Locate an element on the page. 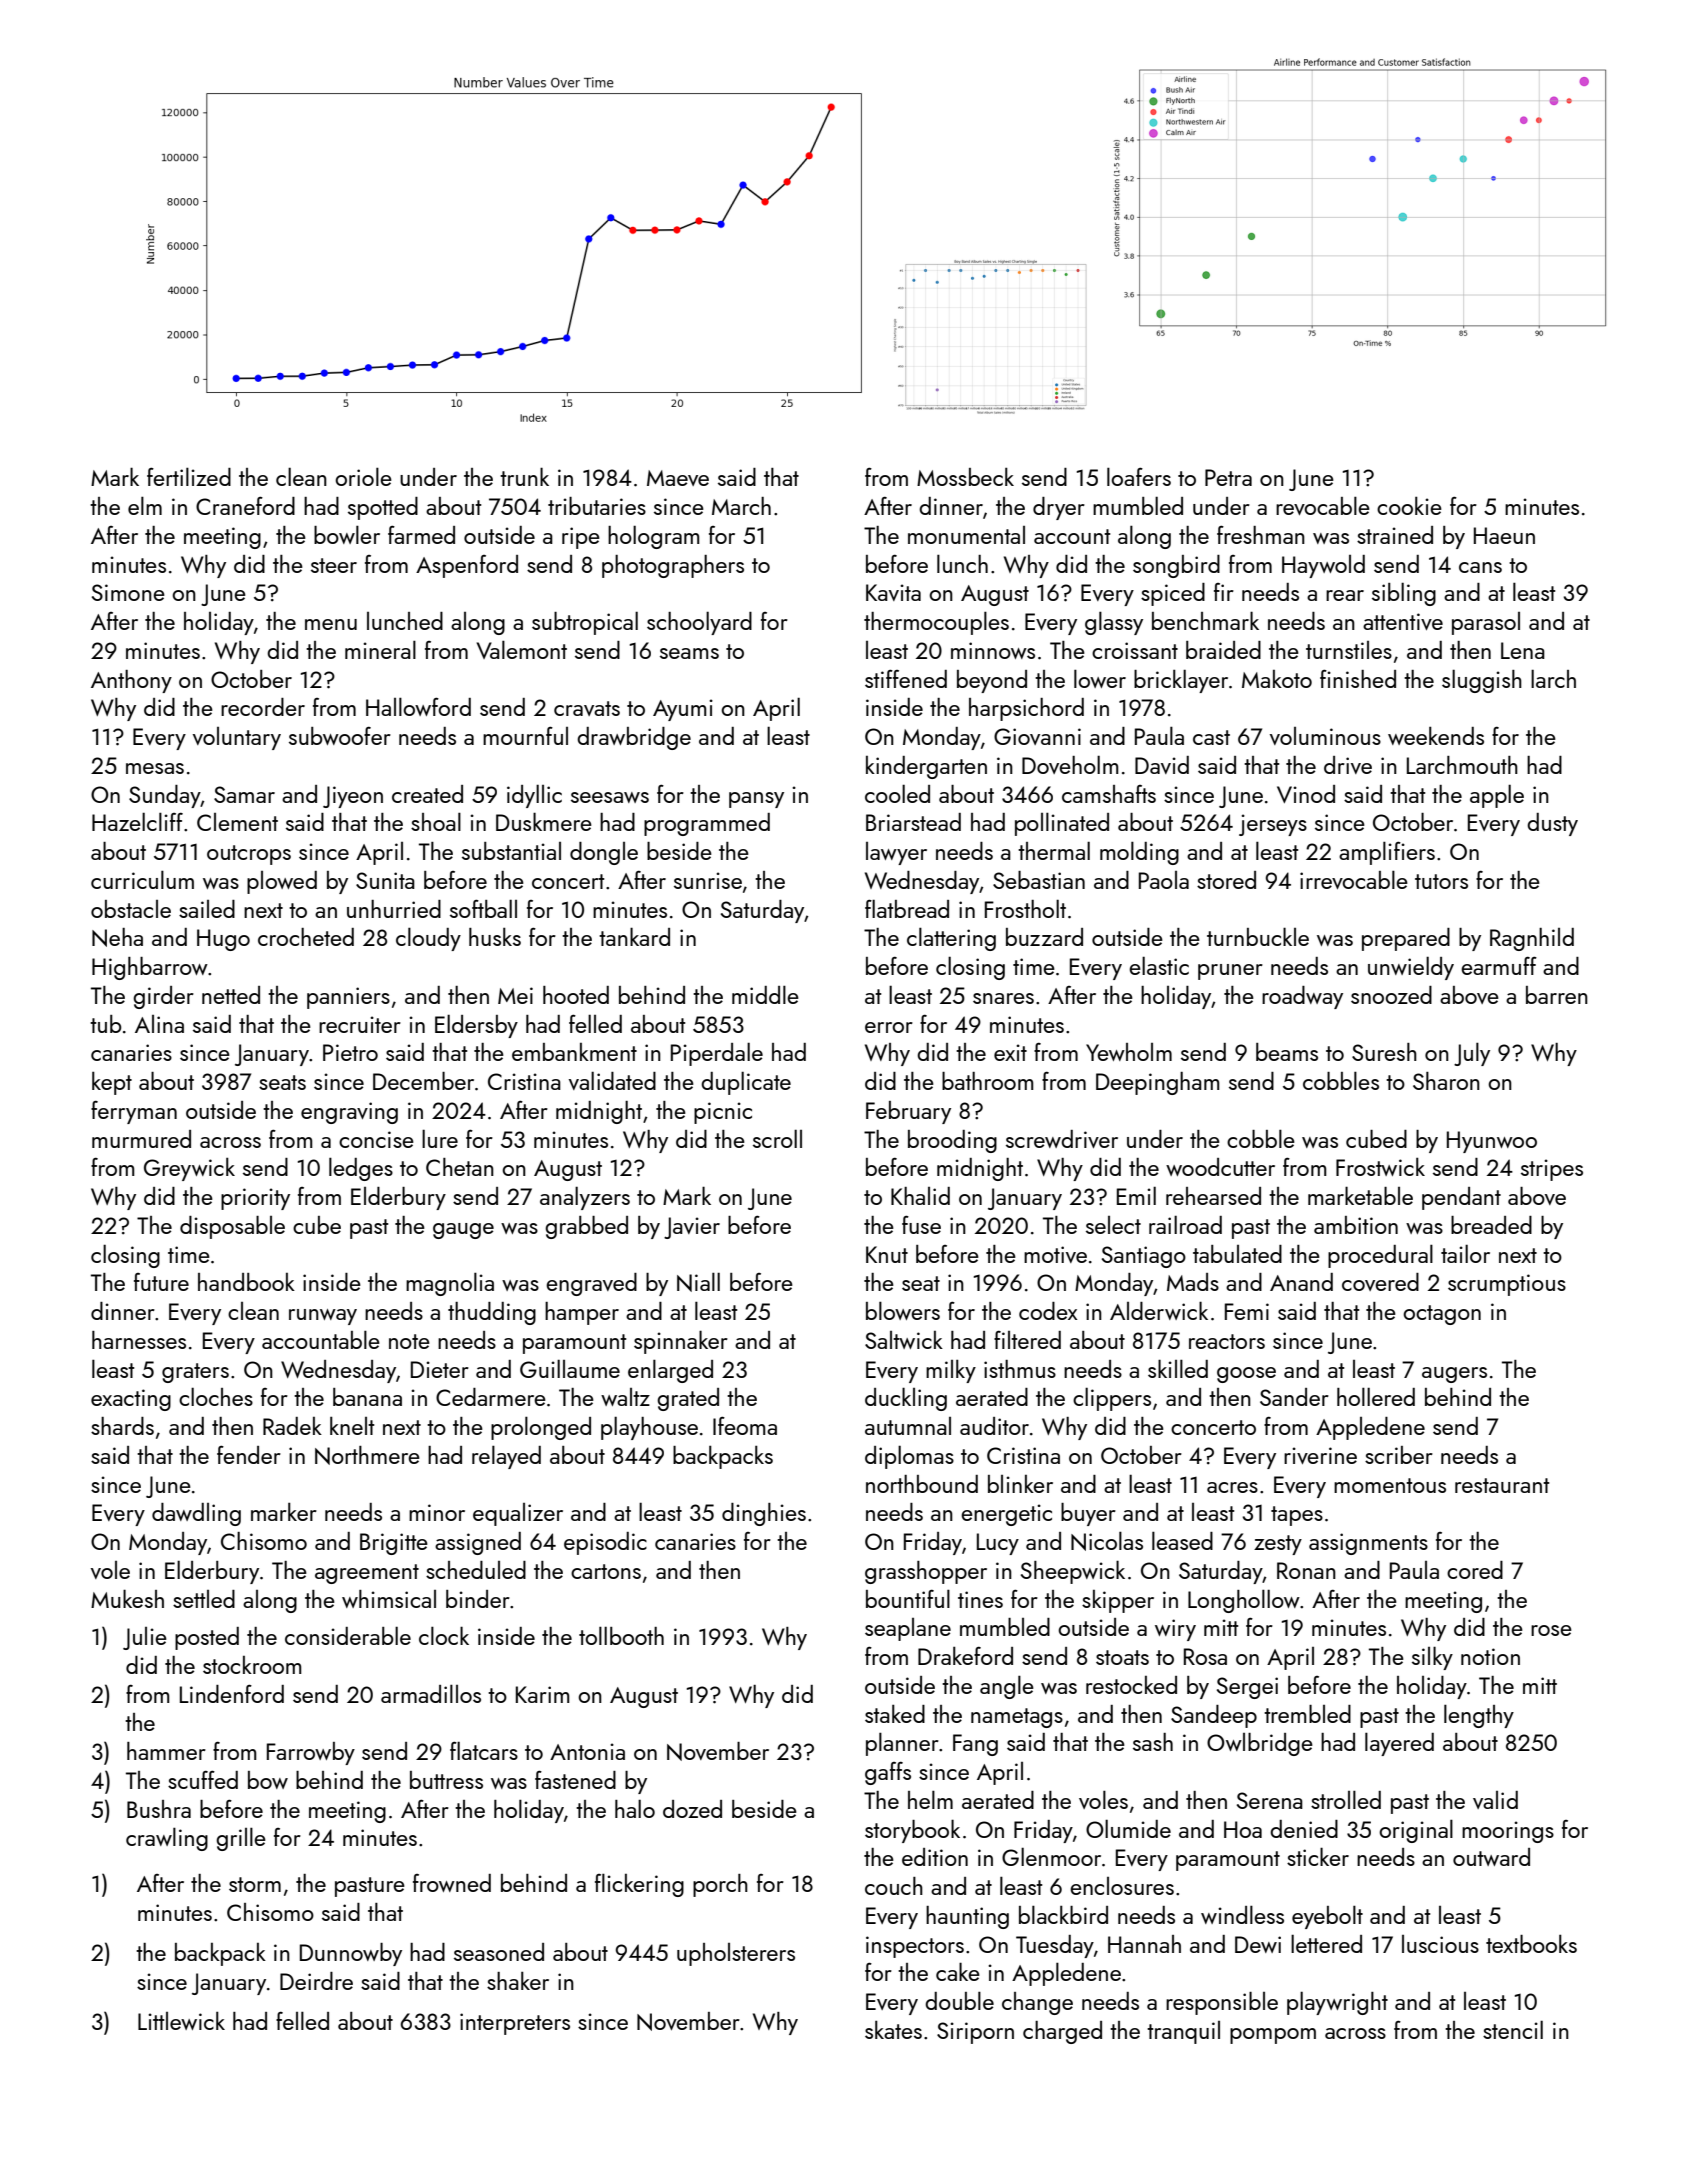 The height and width of the image is (2178, 1683). fertilized is located at coordinates (189, 476).
